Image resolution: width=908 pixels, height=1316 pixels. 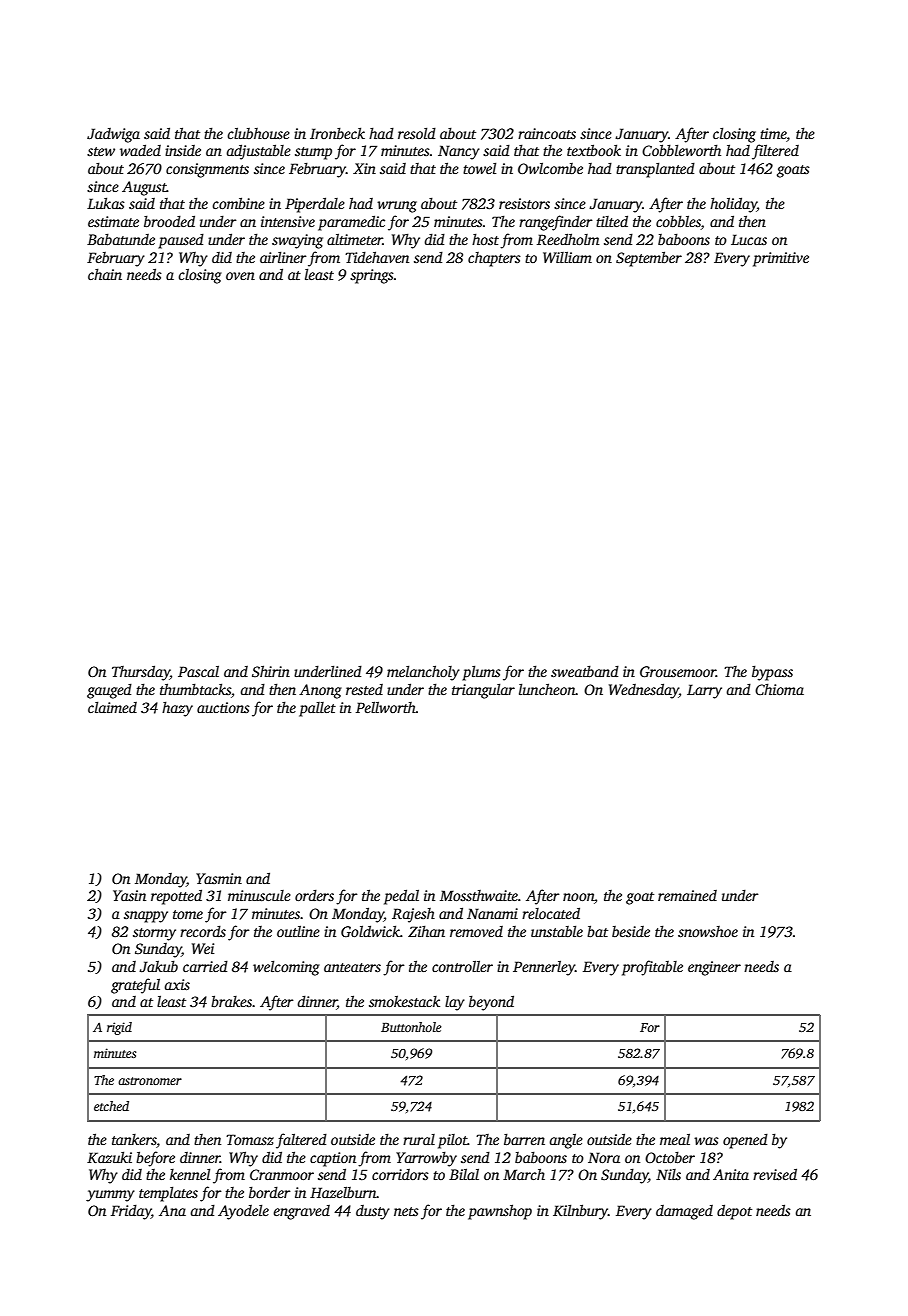 What do you see at coordinates (135, 986) in the screenshot?
I see `grateful` at bounding box center [135, 986].
